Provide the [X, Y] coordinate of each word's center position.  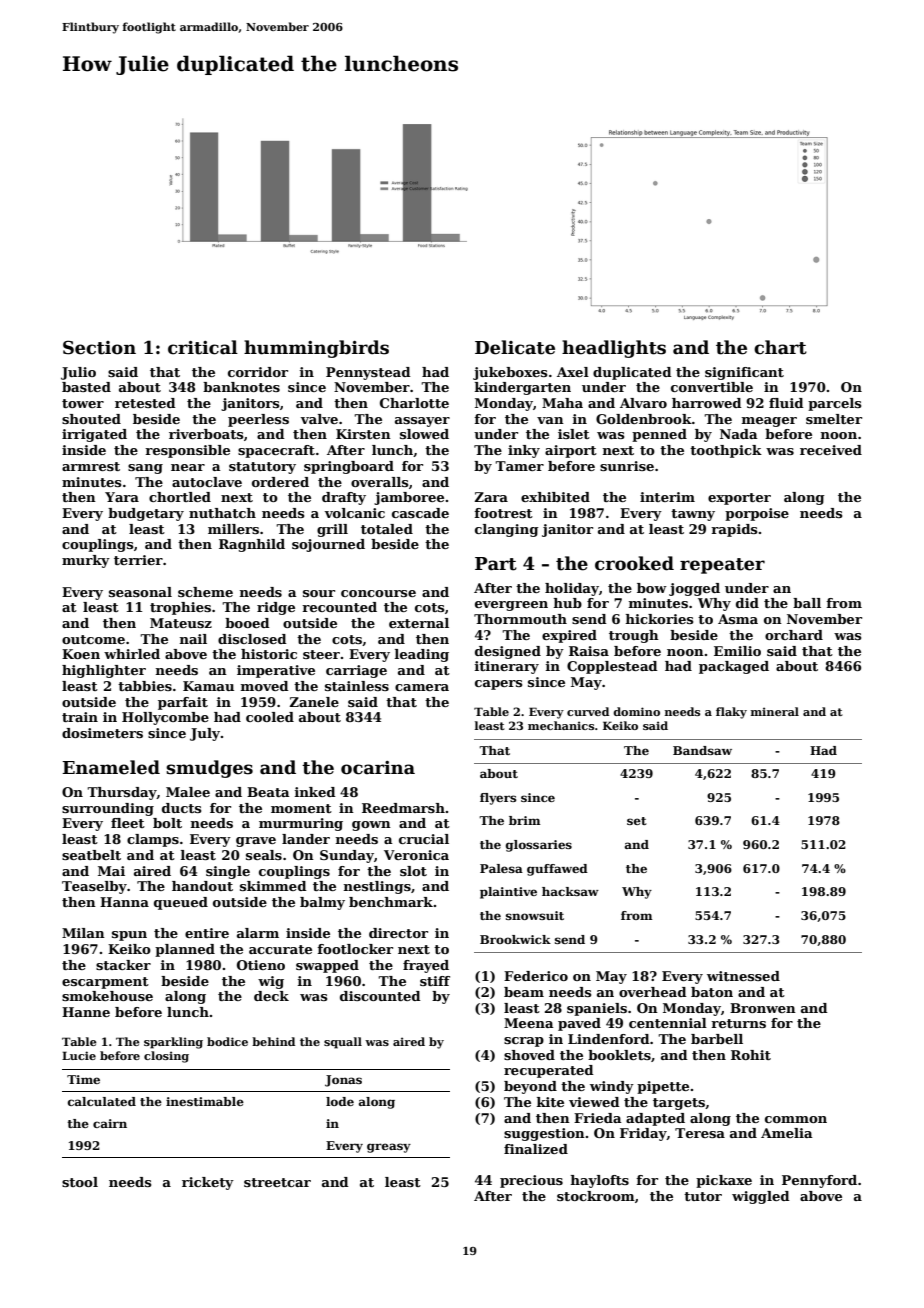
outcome [93, 639]
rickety [208, 1183]
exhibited [555, 497]
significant [744, 373]
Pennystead [368, 373]
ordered [280, 482]
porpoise [757, 514]
